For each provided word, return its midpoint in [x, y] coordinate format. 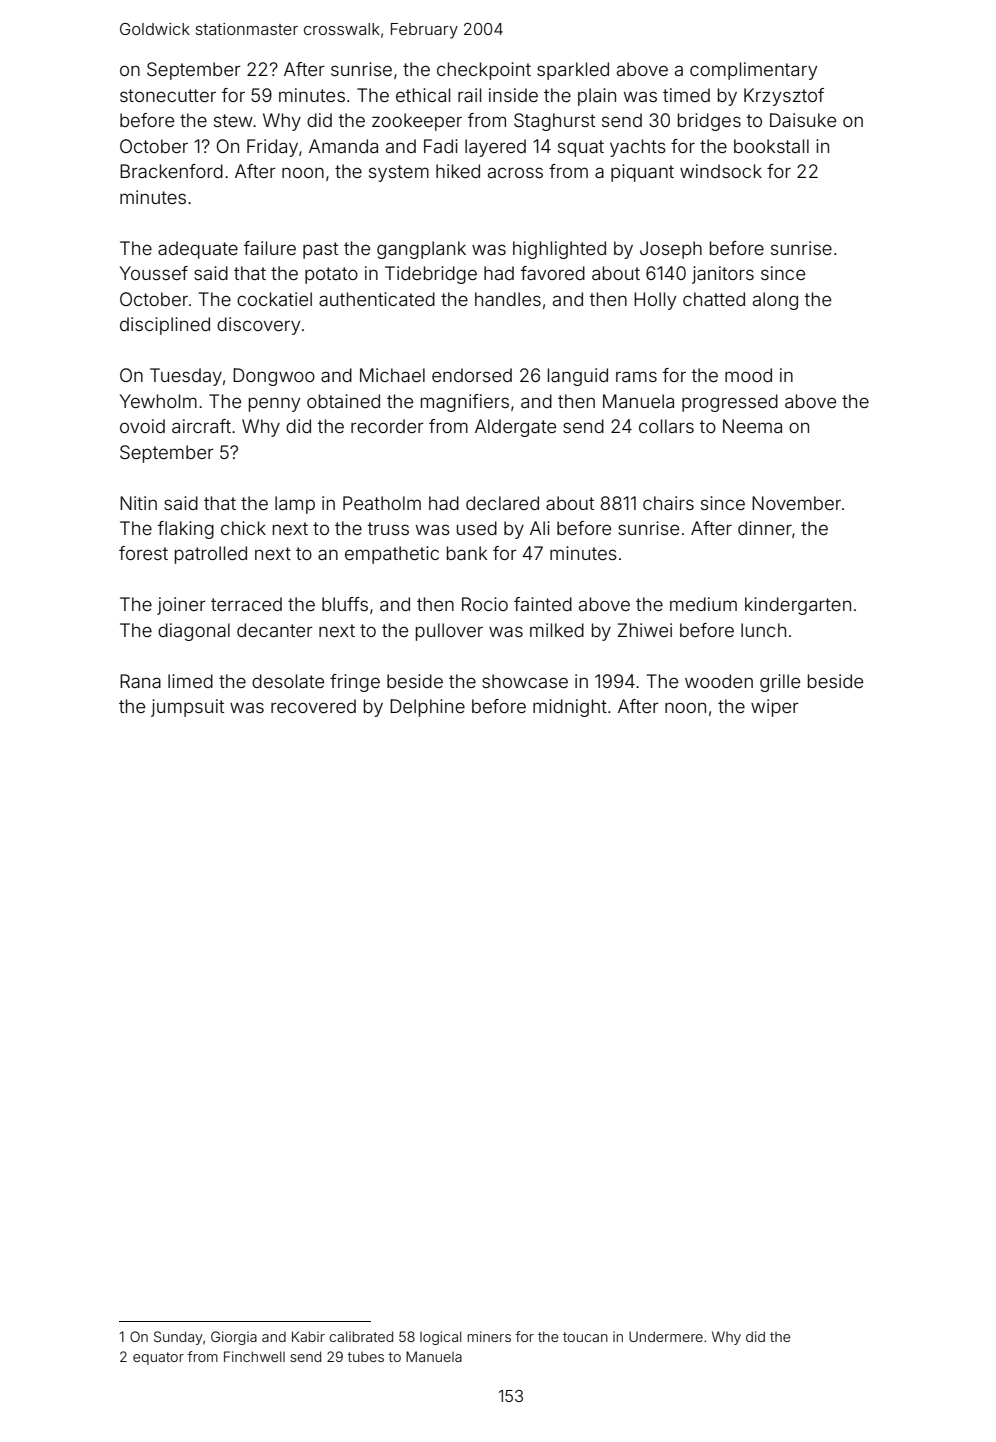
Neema [752, 426]
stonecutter [168, 95]
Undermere [666, 1336]
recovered [313, 706]
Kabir [308, 1336]
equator [158, 1358]
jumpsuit [187, 708]
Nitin [138, 503]
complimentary [753, 71]
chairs [668, 503]
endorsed [472, 375]
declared [502, 503]
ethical [423, 95]
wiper [775, 708]
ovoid [142, 426]
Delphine [427, 708]
